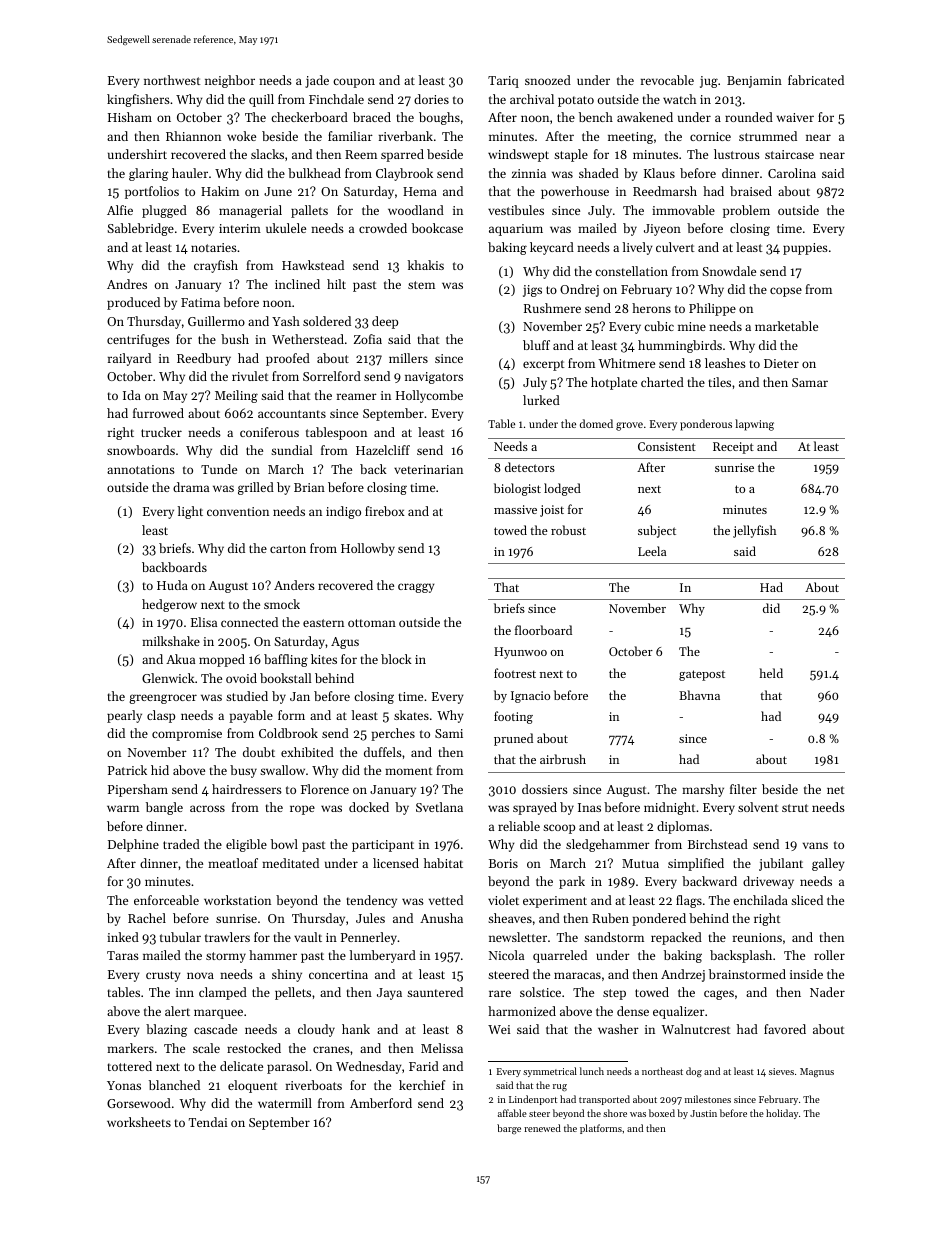 This screenshot has width=952, height=1233. What do you see at coordinates (509, 1129) in the screenshot?
I see `barge` at bounding box center [509, 1129].
